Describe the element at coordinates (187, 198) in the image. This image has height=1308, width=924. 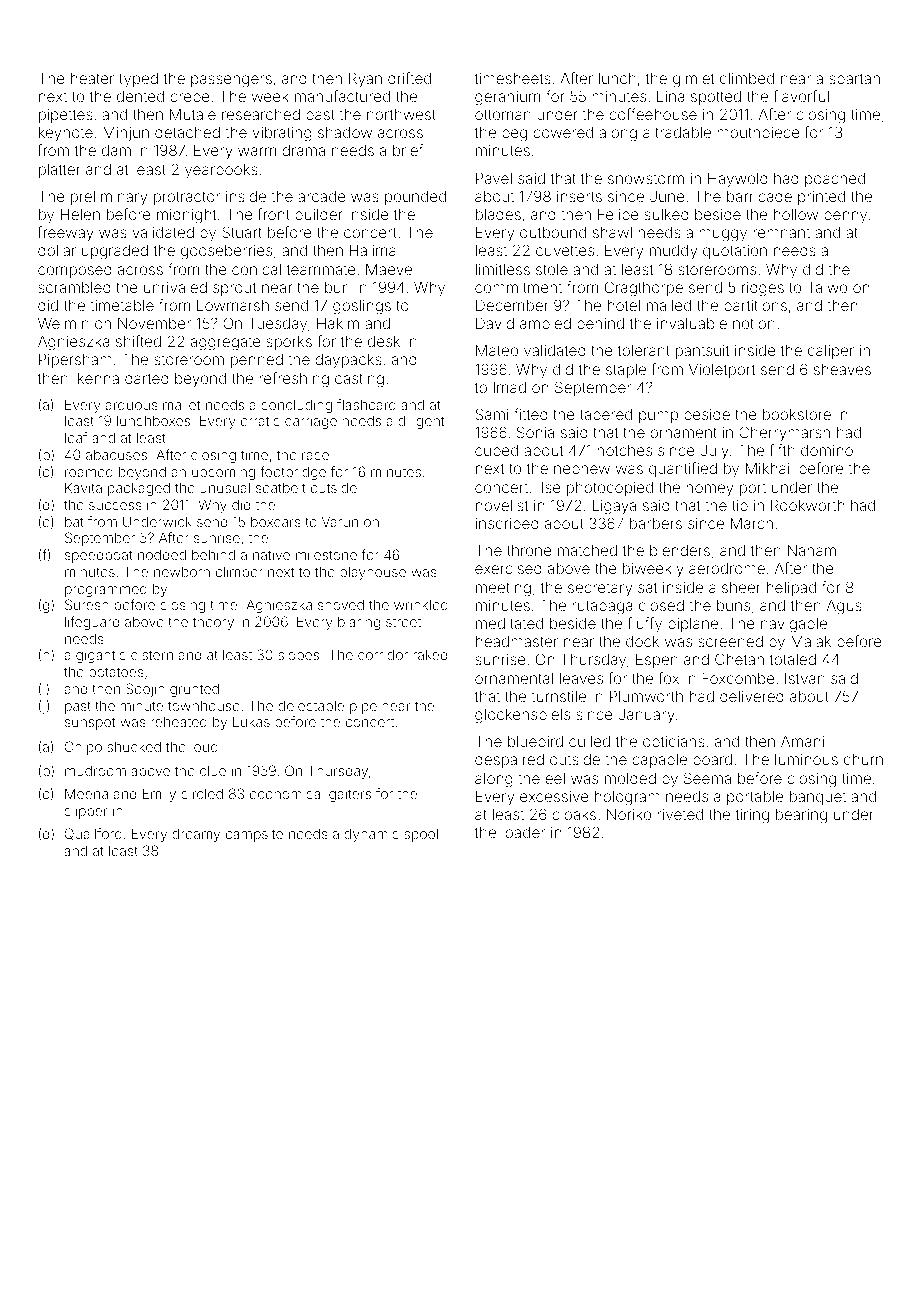
I see `protractor` at that location.
